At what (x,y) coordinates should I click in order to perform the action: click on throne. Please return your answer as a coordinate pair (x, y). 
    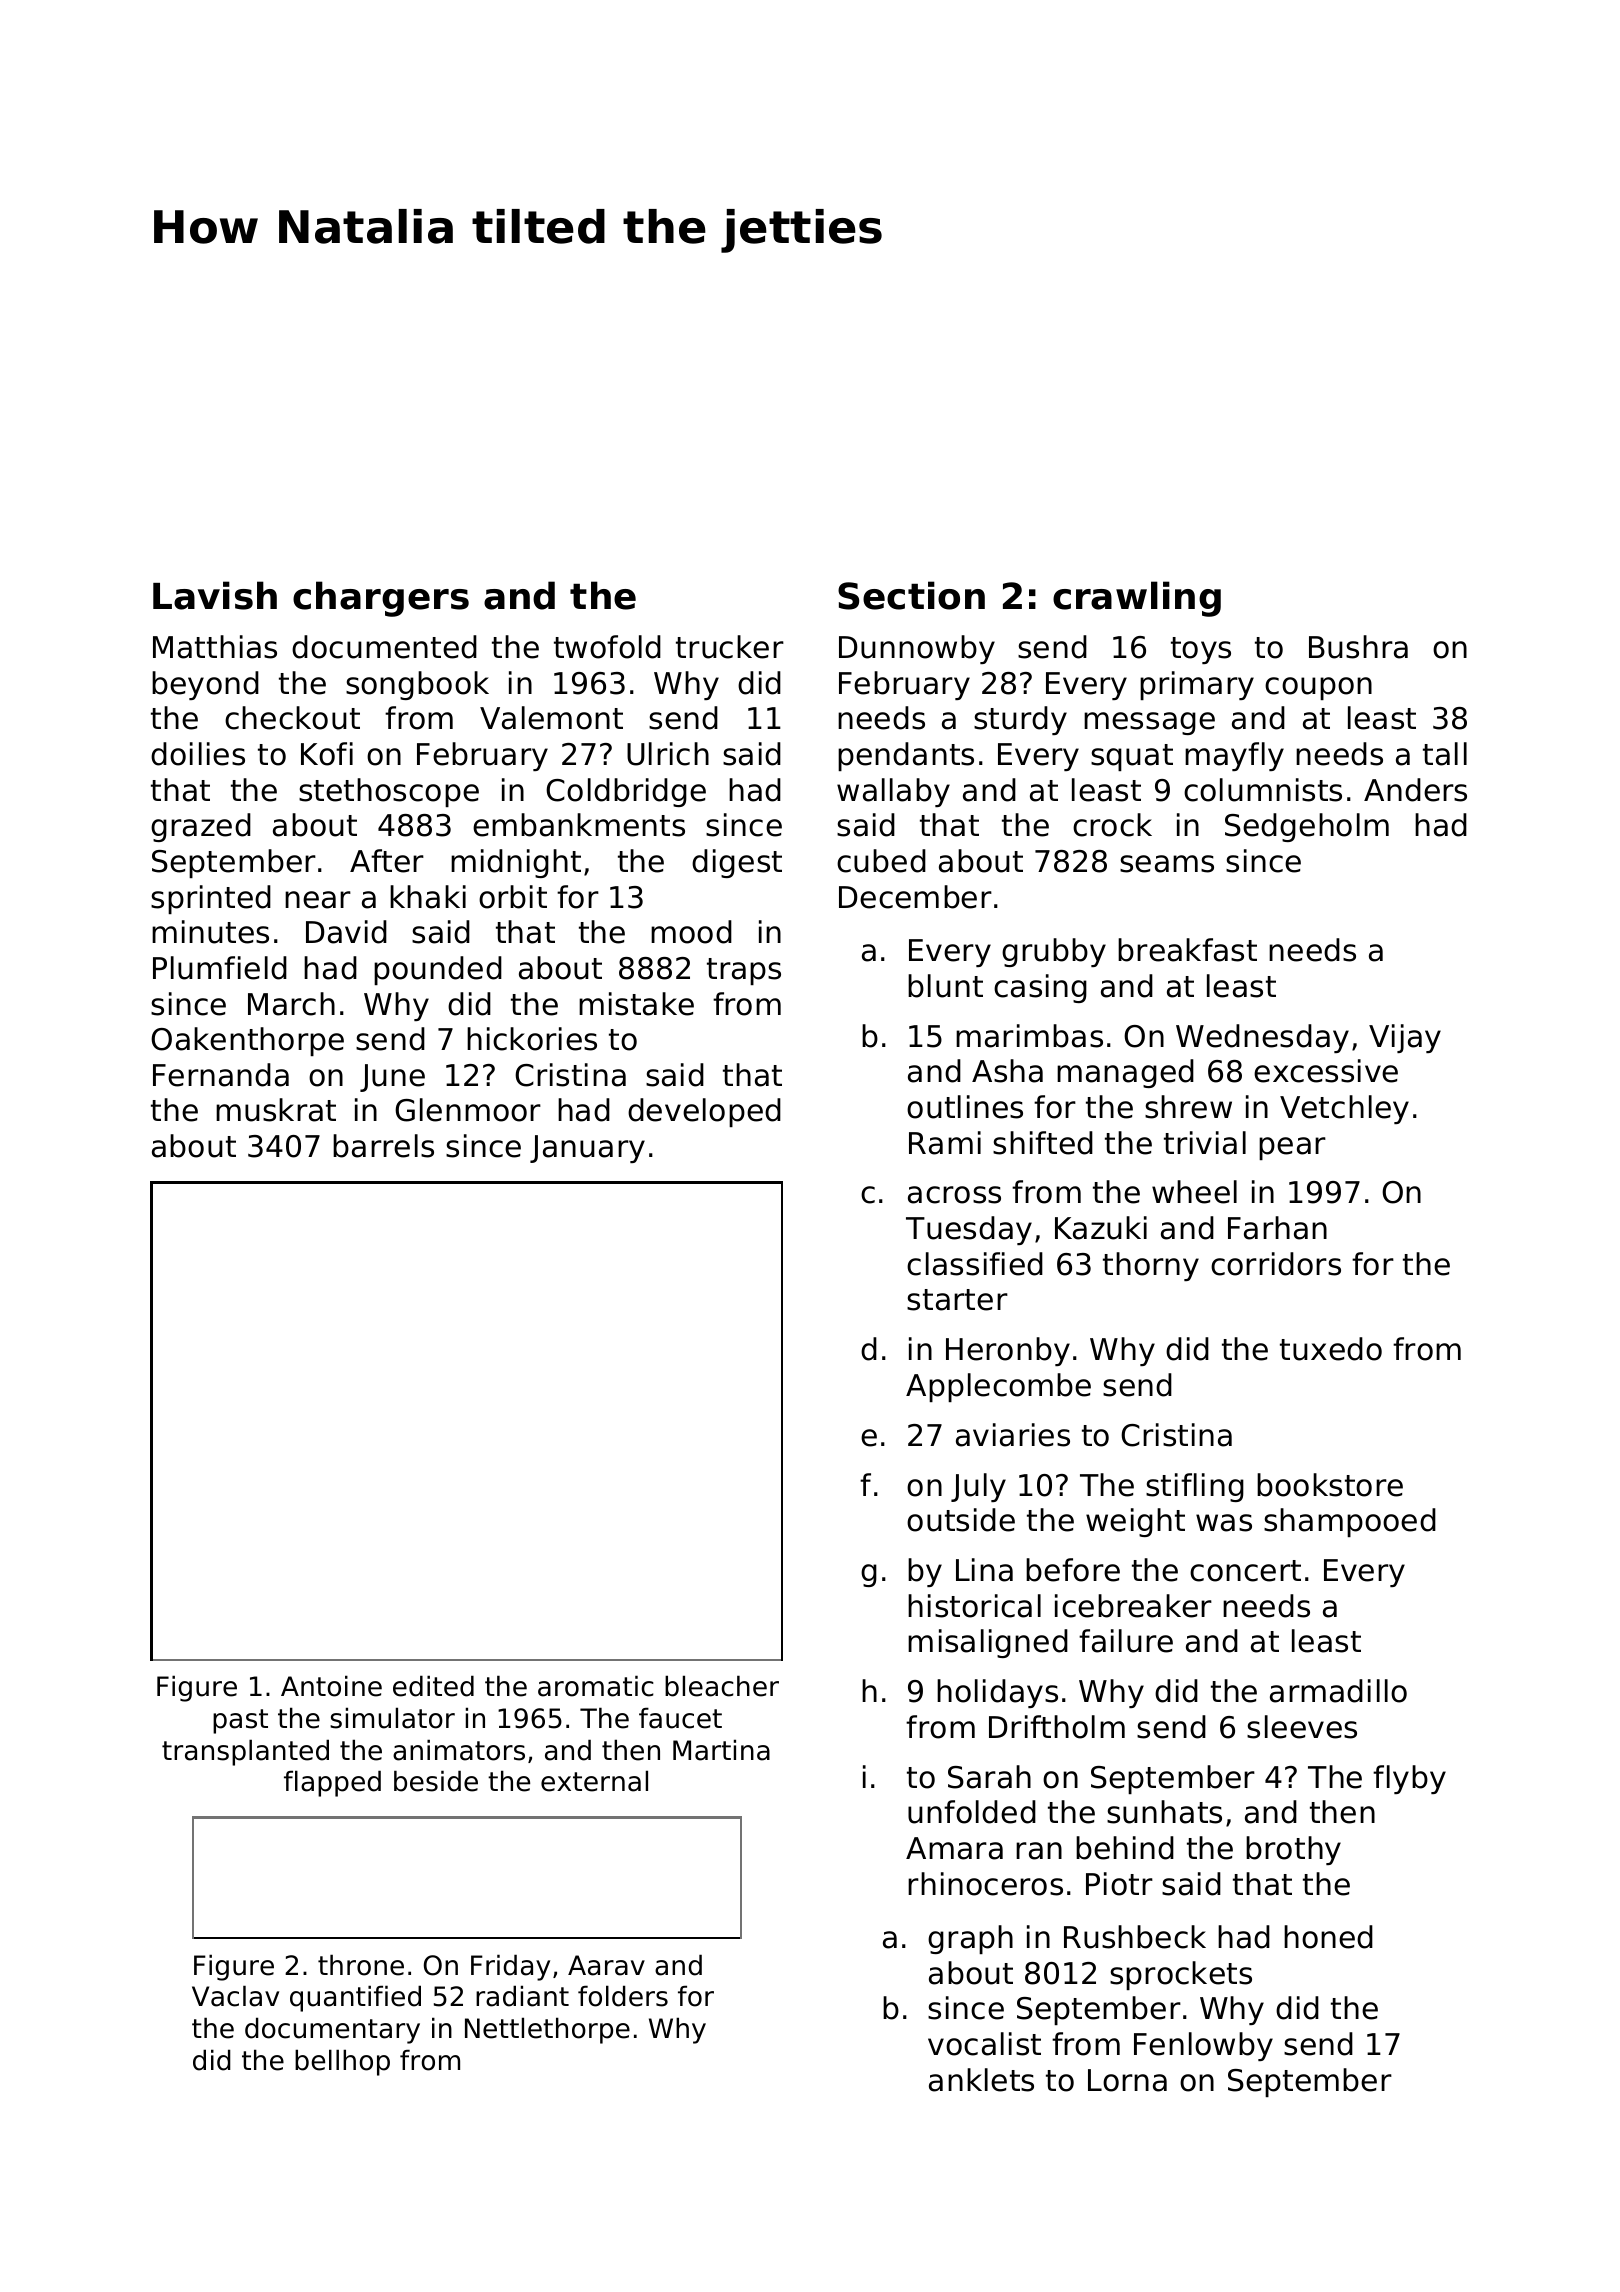
    Looking at the image, I should click on (361, 1965).
